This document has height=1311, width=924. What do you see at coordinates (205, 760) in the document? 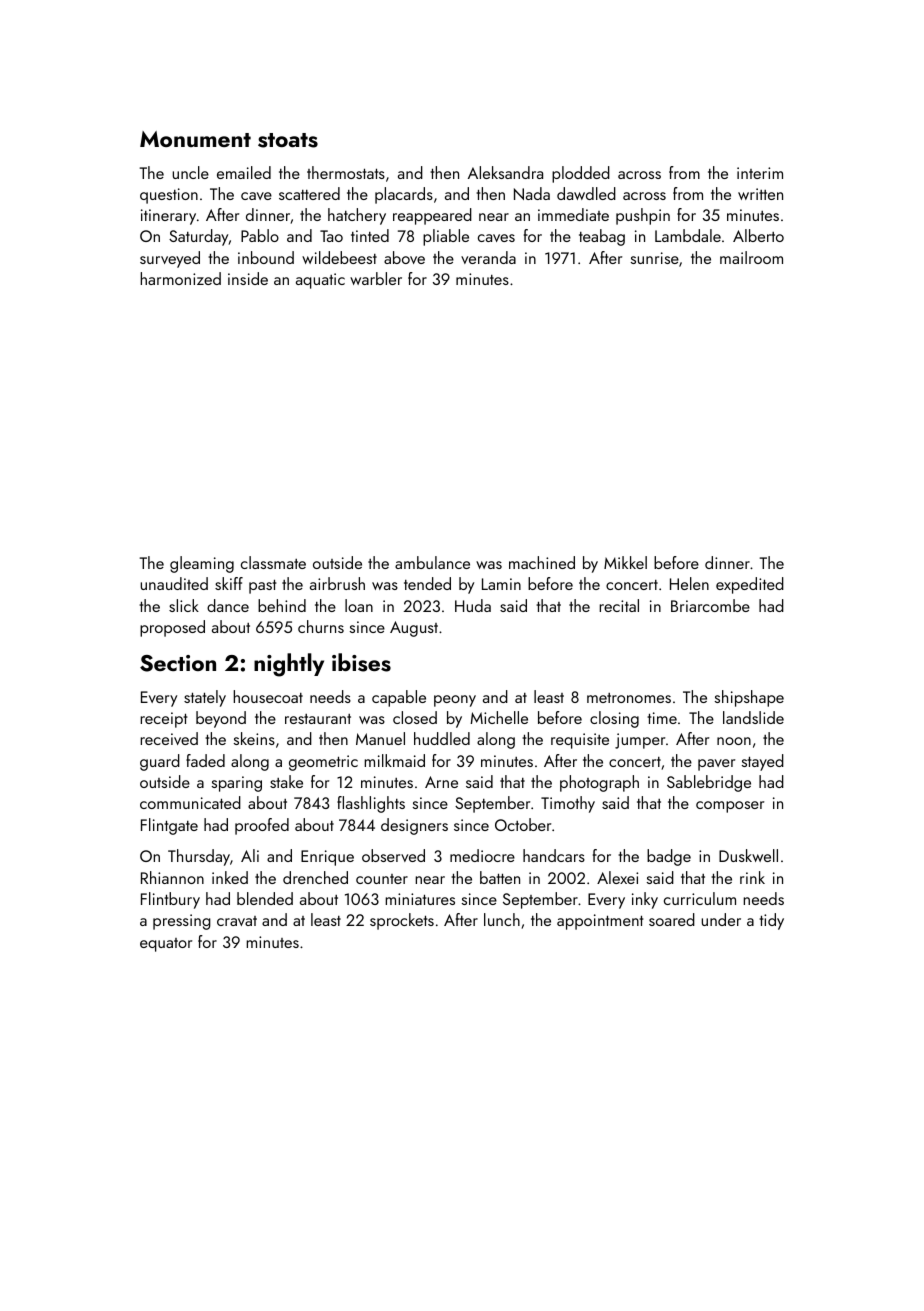
I see `faded` at bounding box center [205, 760].
